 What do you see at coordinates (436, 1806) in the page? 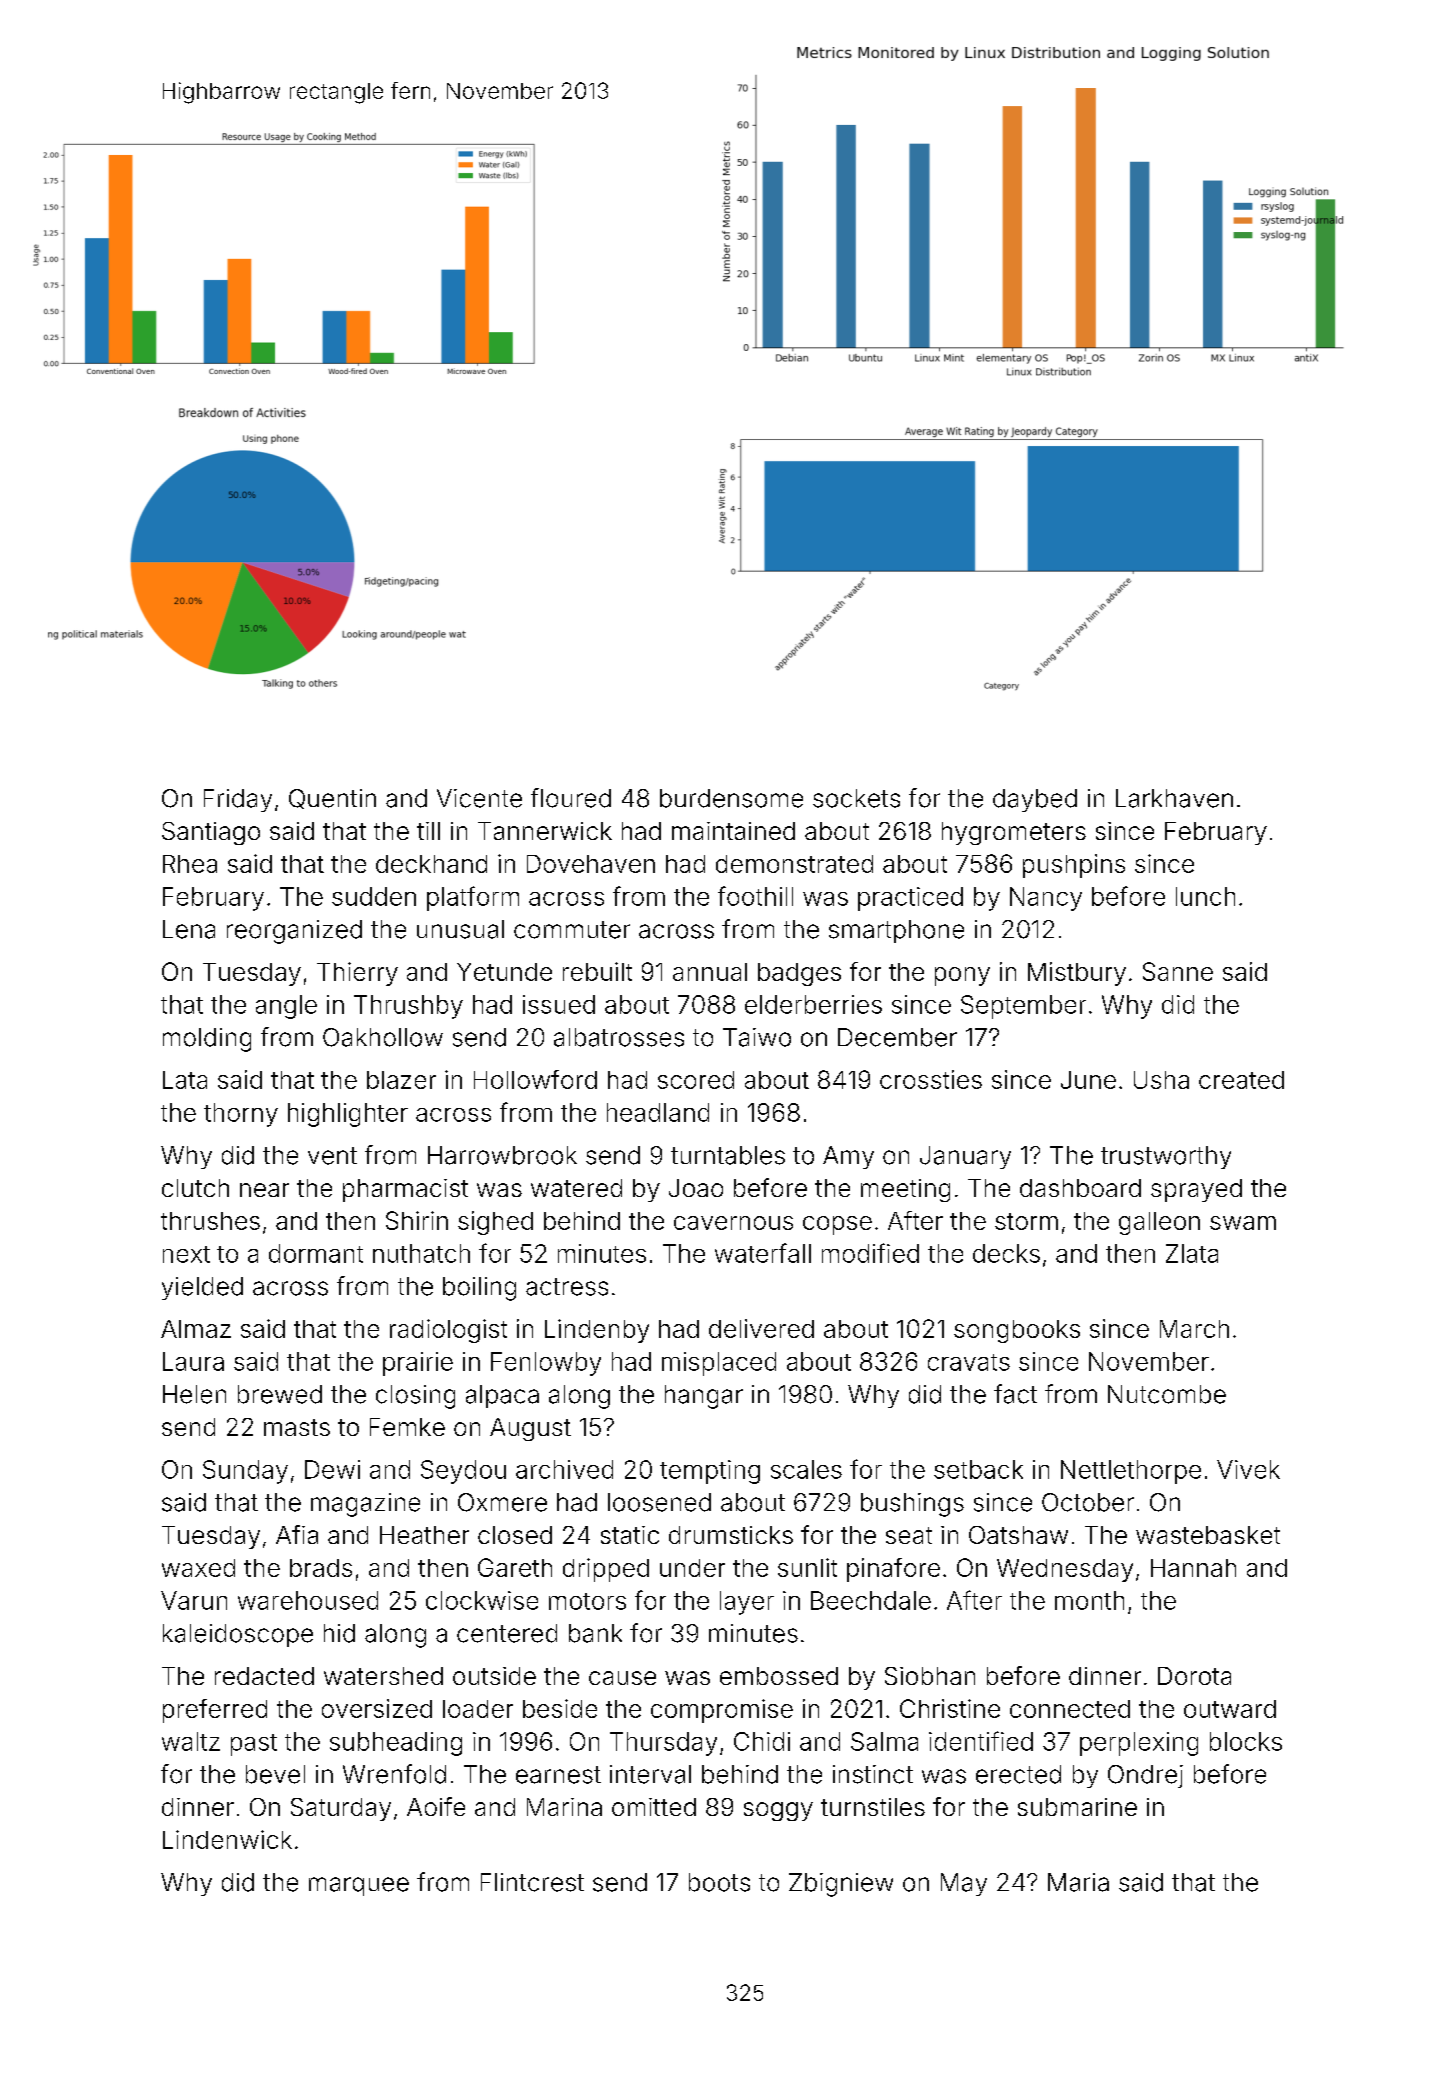
I see `Aoife` at bounding box center [436, 1806].
